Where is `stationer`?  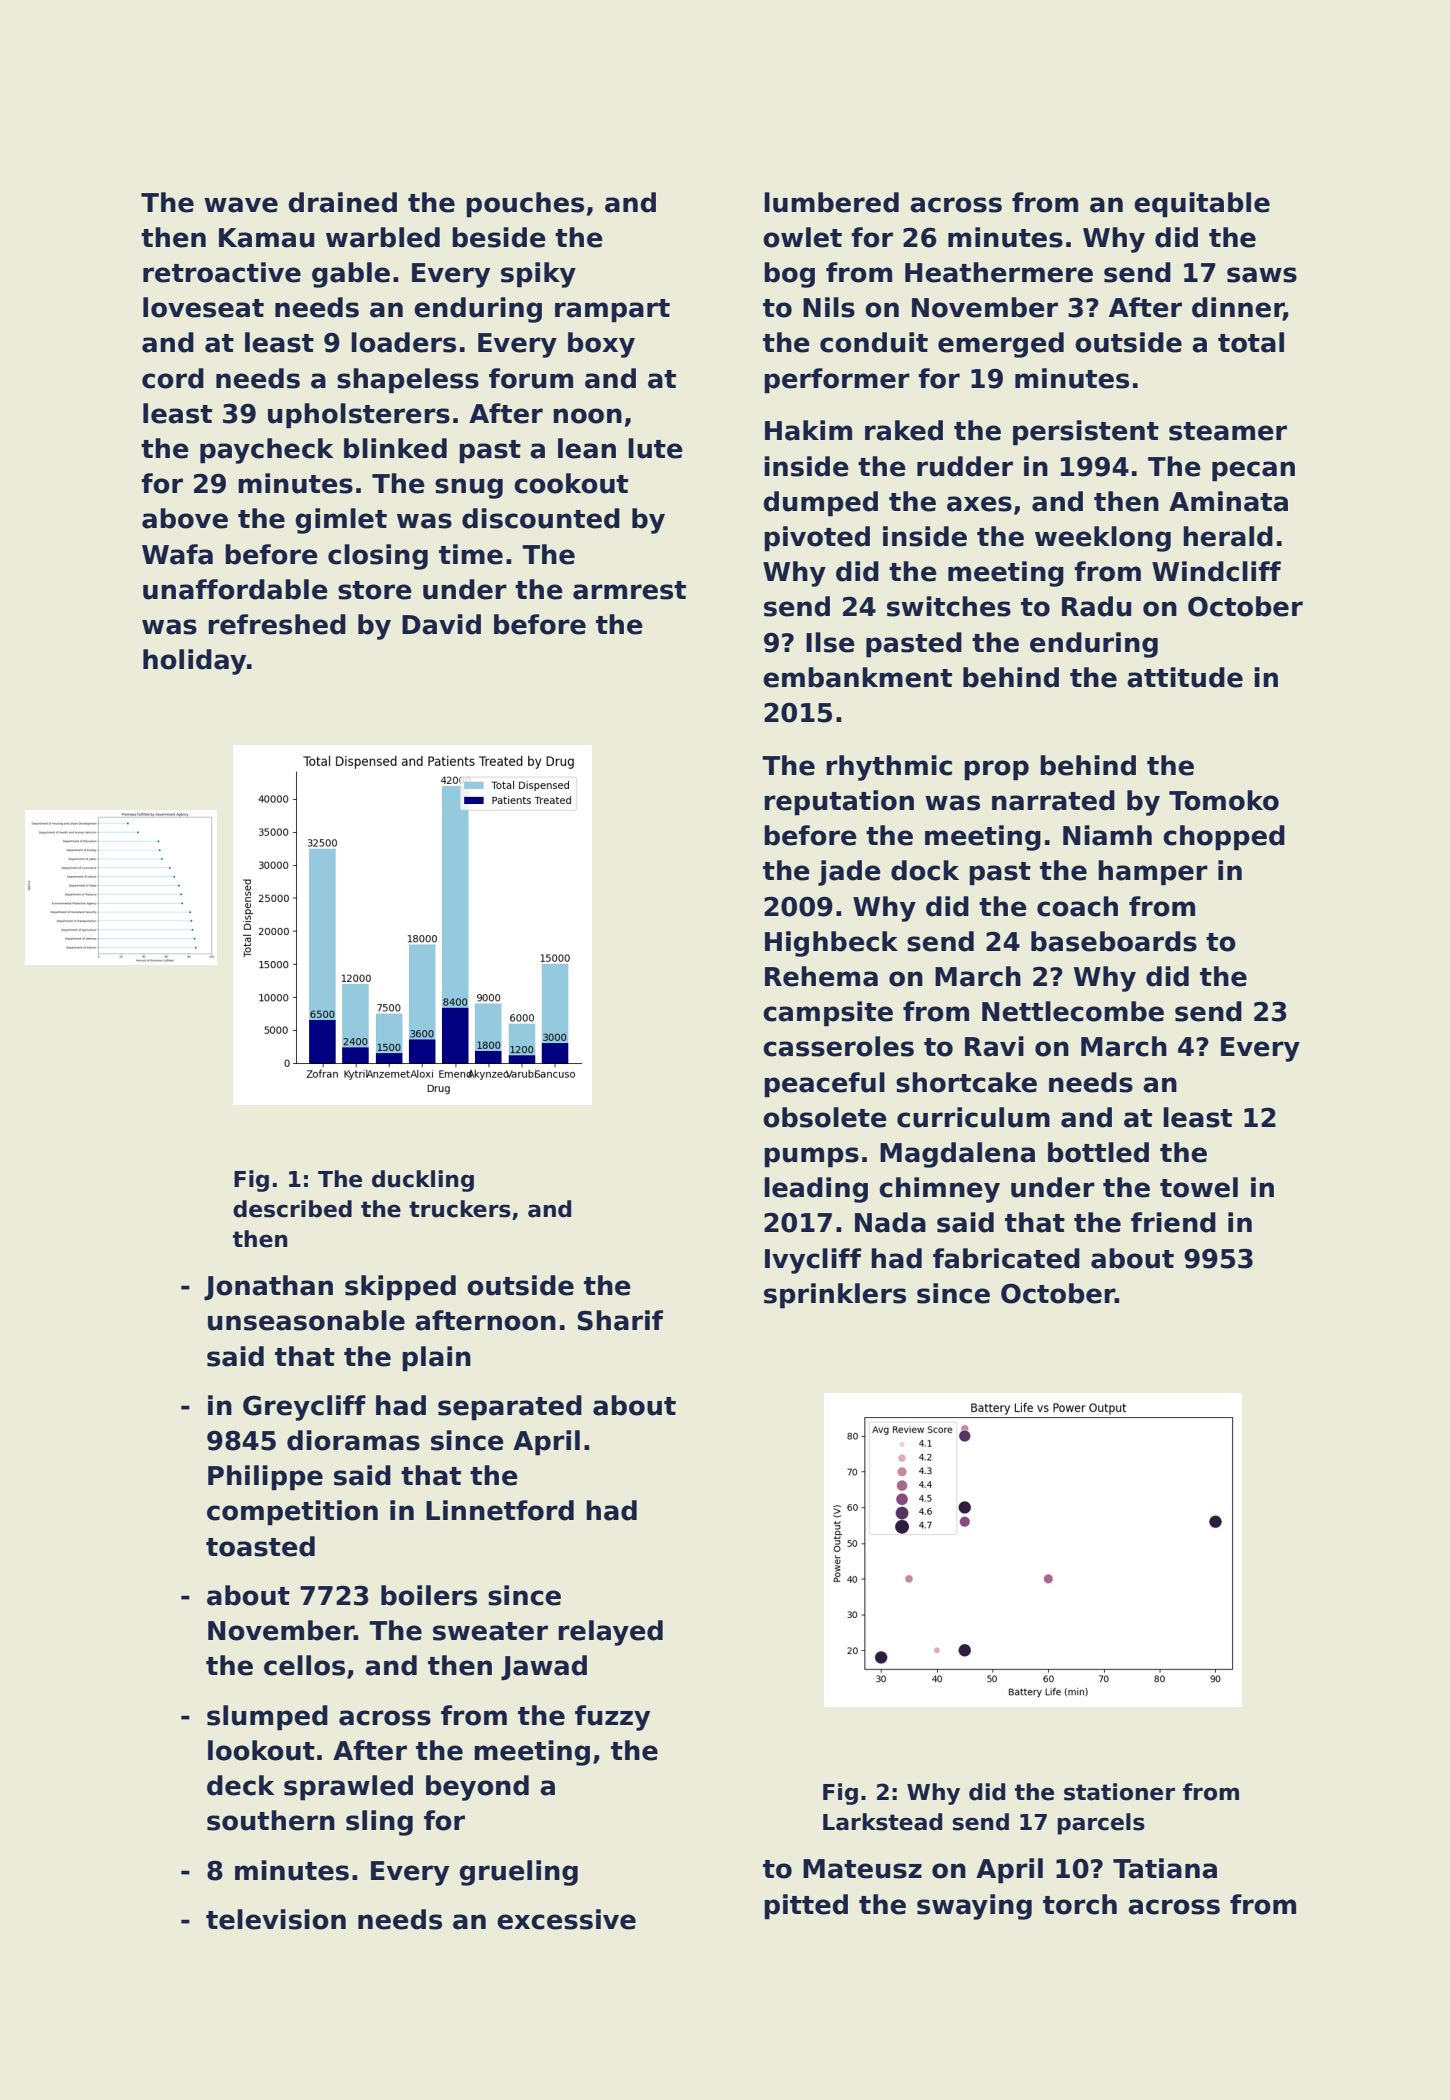
stationer is located at coordinates (1119, 1792).
